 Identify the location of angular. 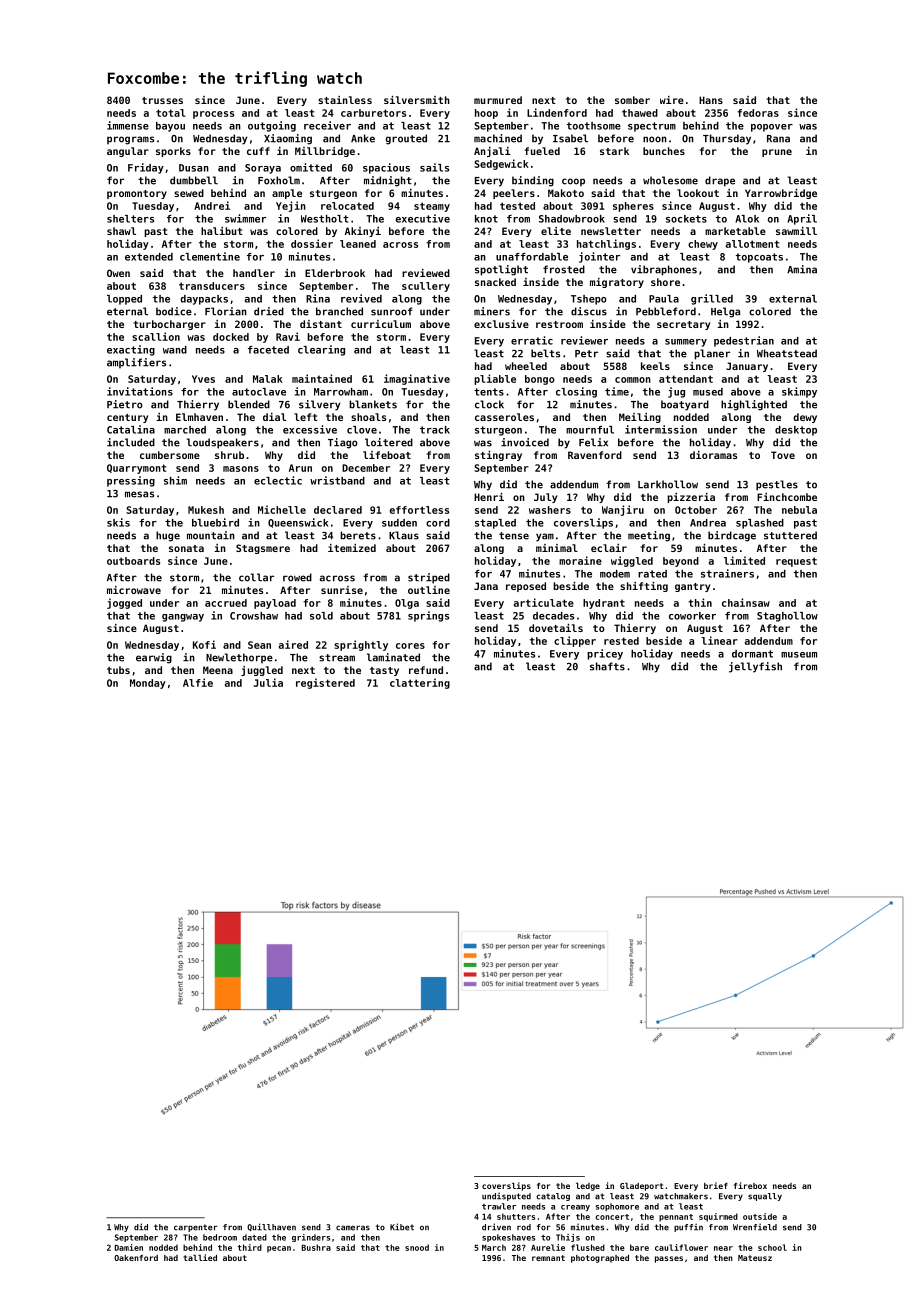
(128, 152).
